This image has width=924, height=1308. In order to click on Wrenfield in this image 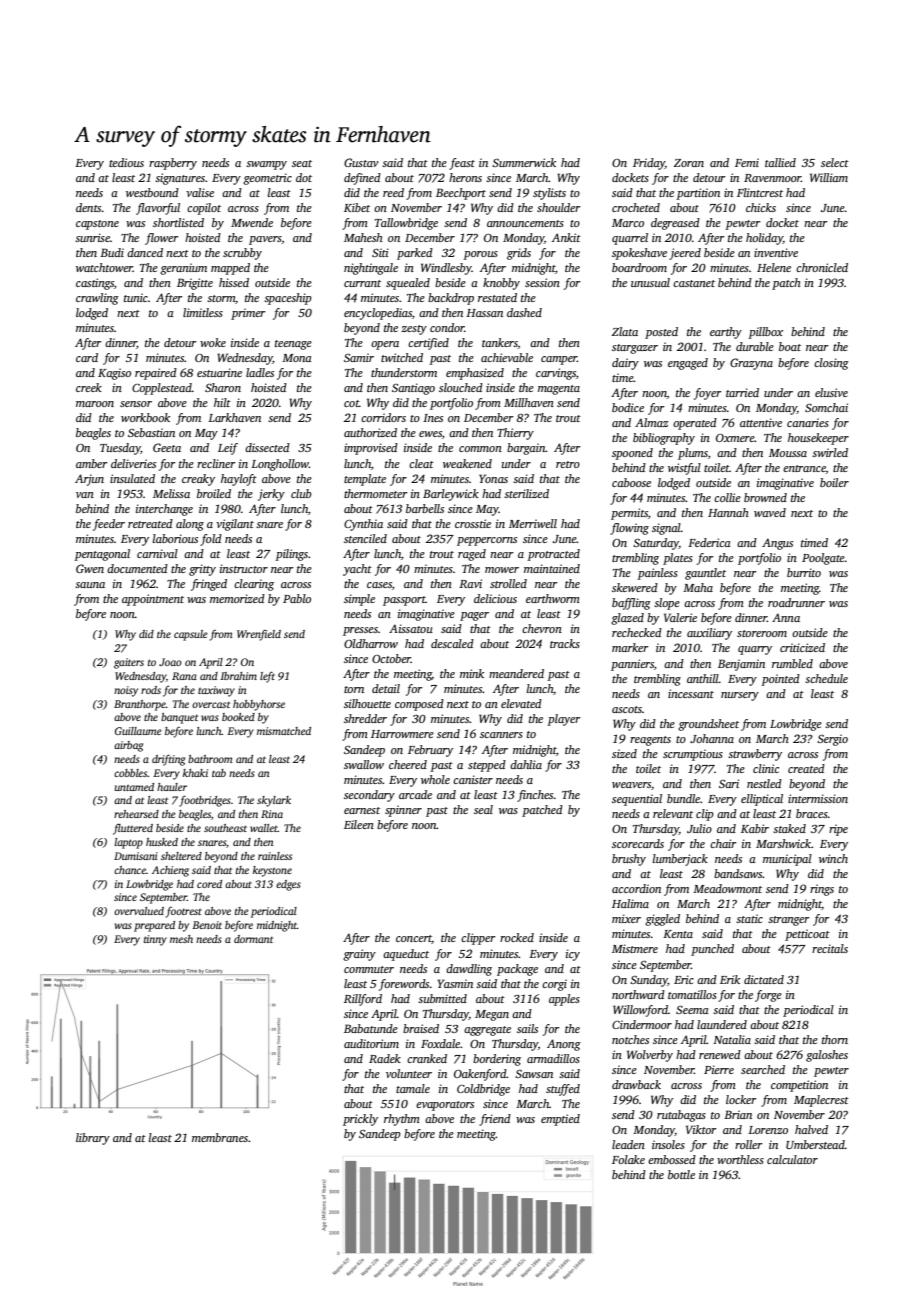, I will do `click(259, 635)`.
